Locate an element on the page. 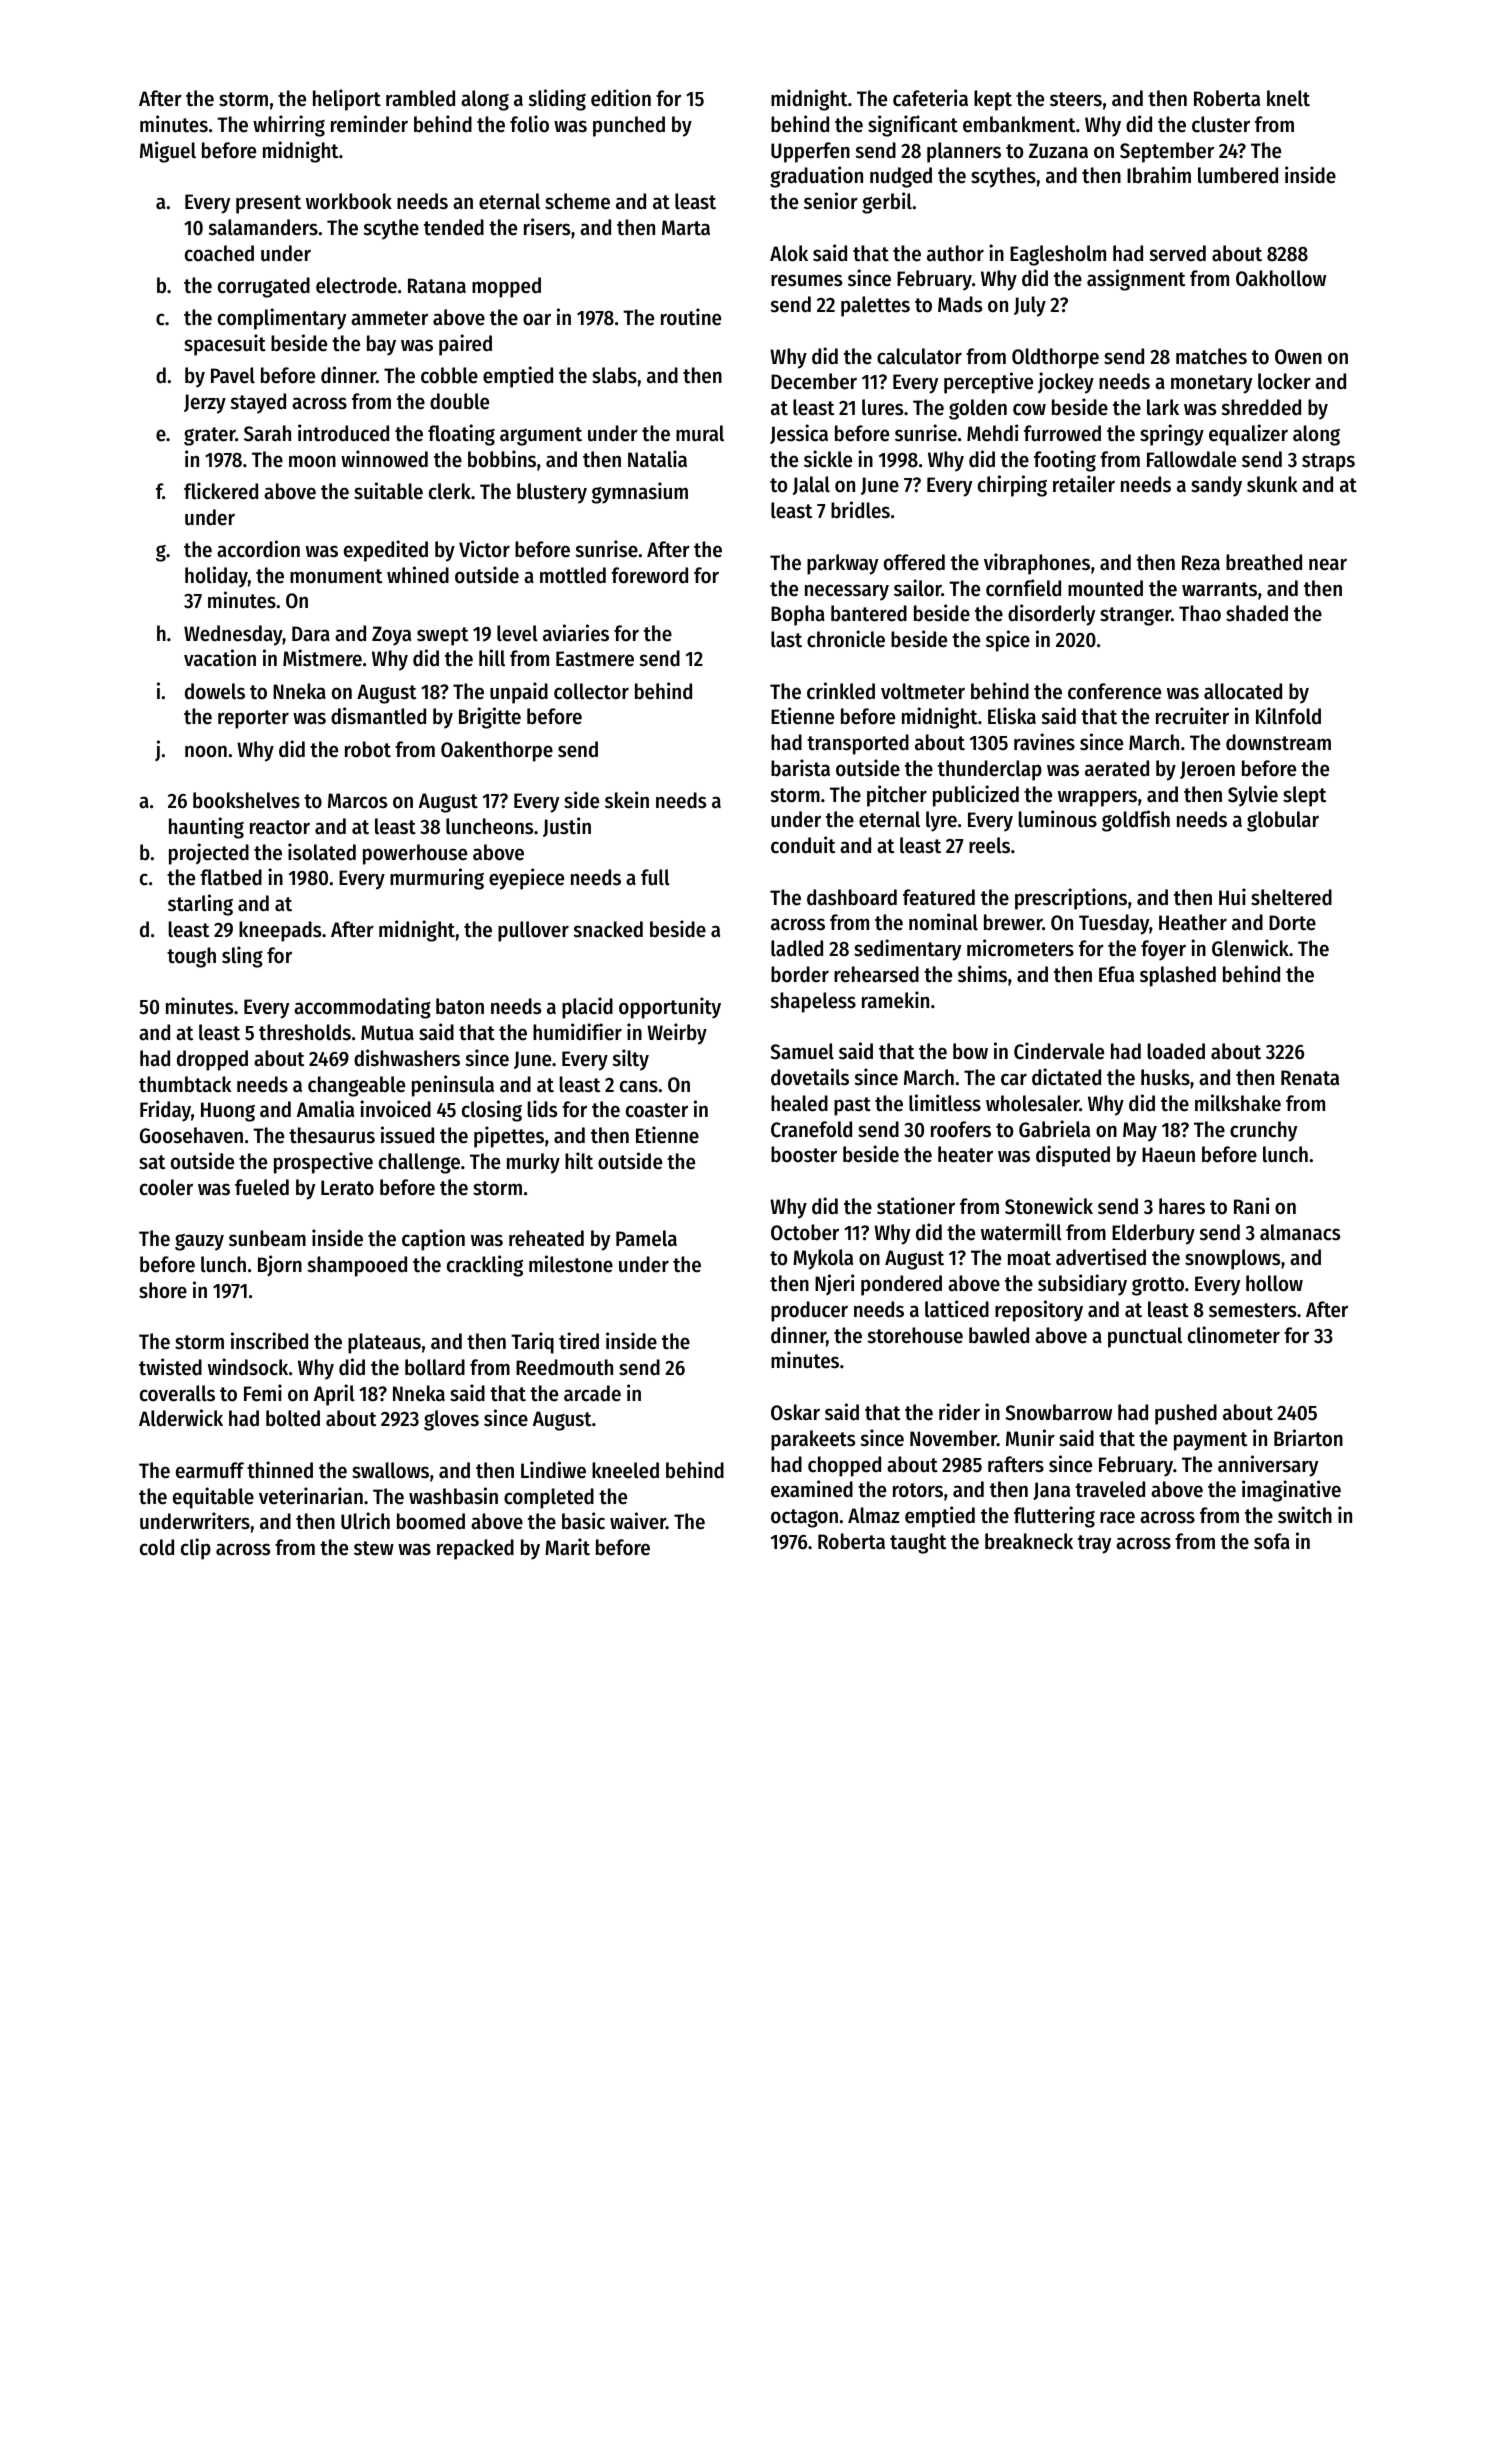 The height and width of the page is (2464, 1496). inscribed is located at coordinates (269, 1341).
